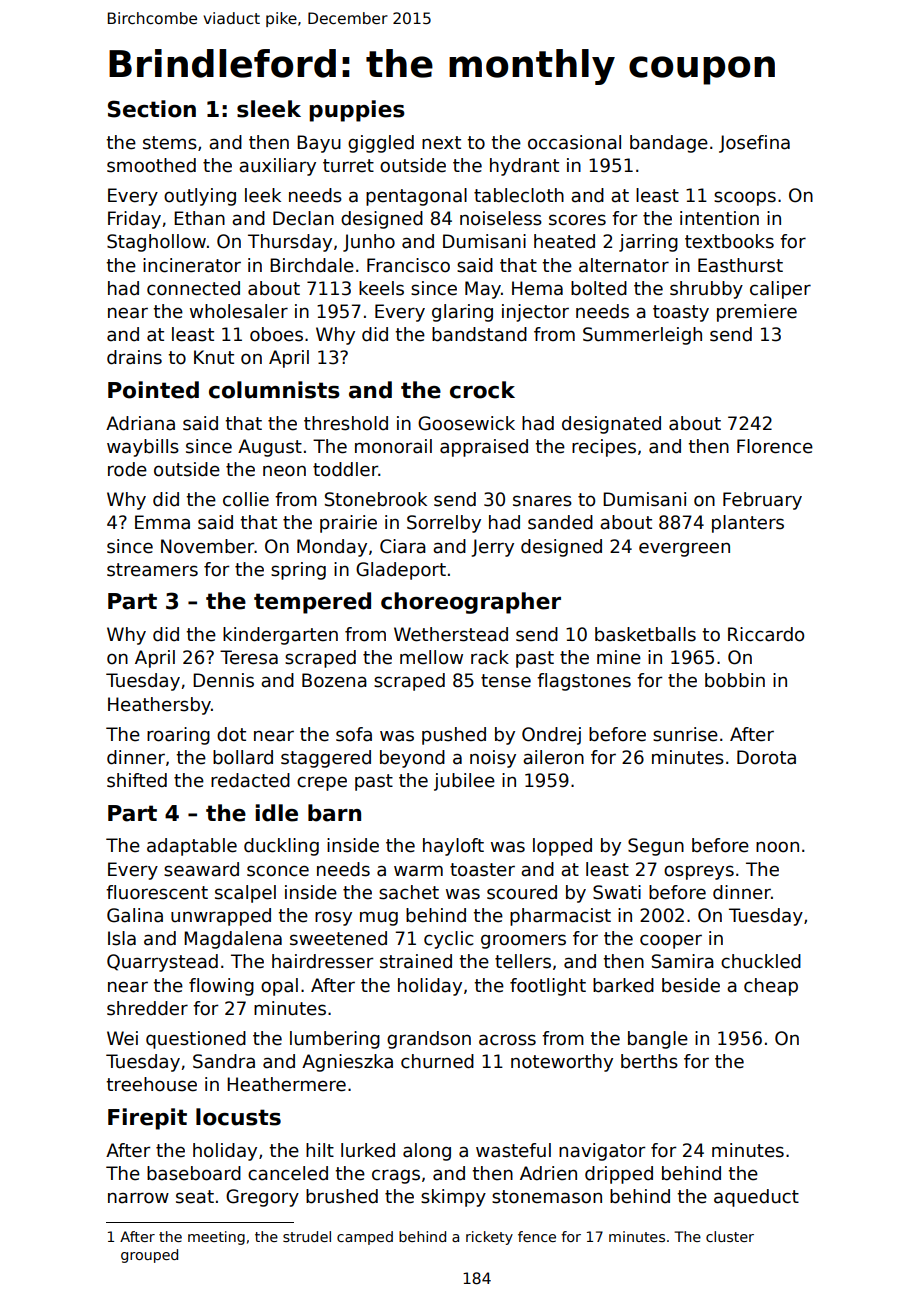 This page has height=1308, width=924. I want to click on Junho, so click(369, 243).
